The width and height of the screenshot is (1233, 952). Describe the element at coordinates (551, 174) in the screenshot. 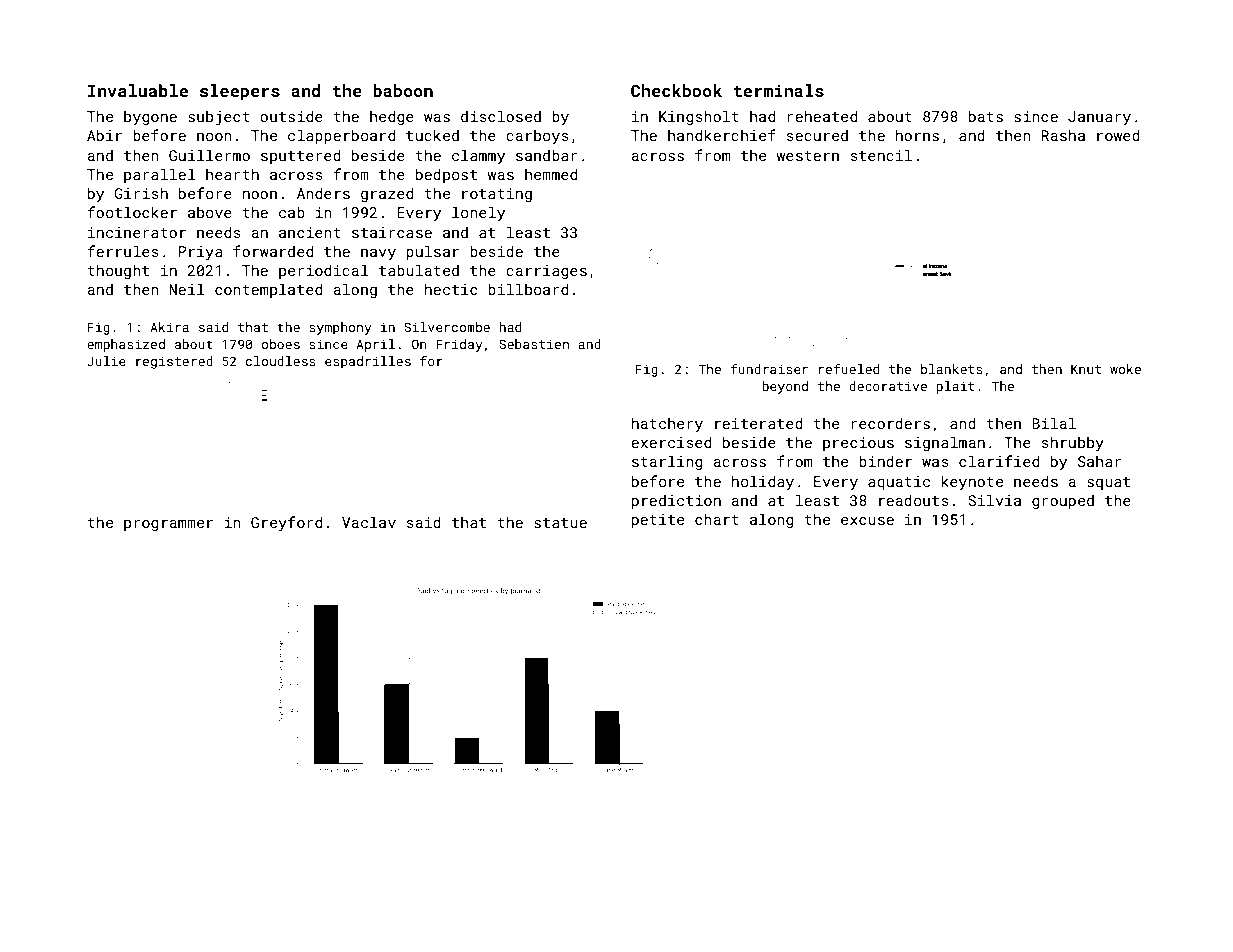

I see `hemmed` at that location.
